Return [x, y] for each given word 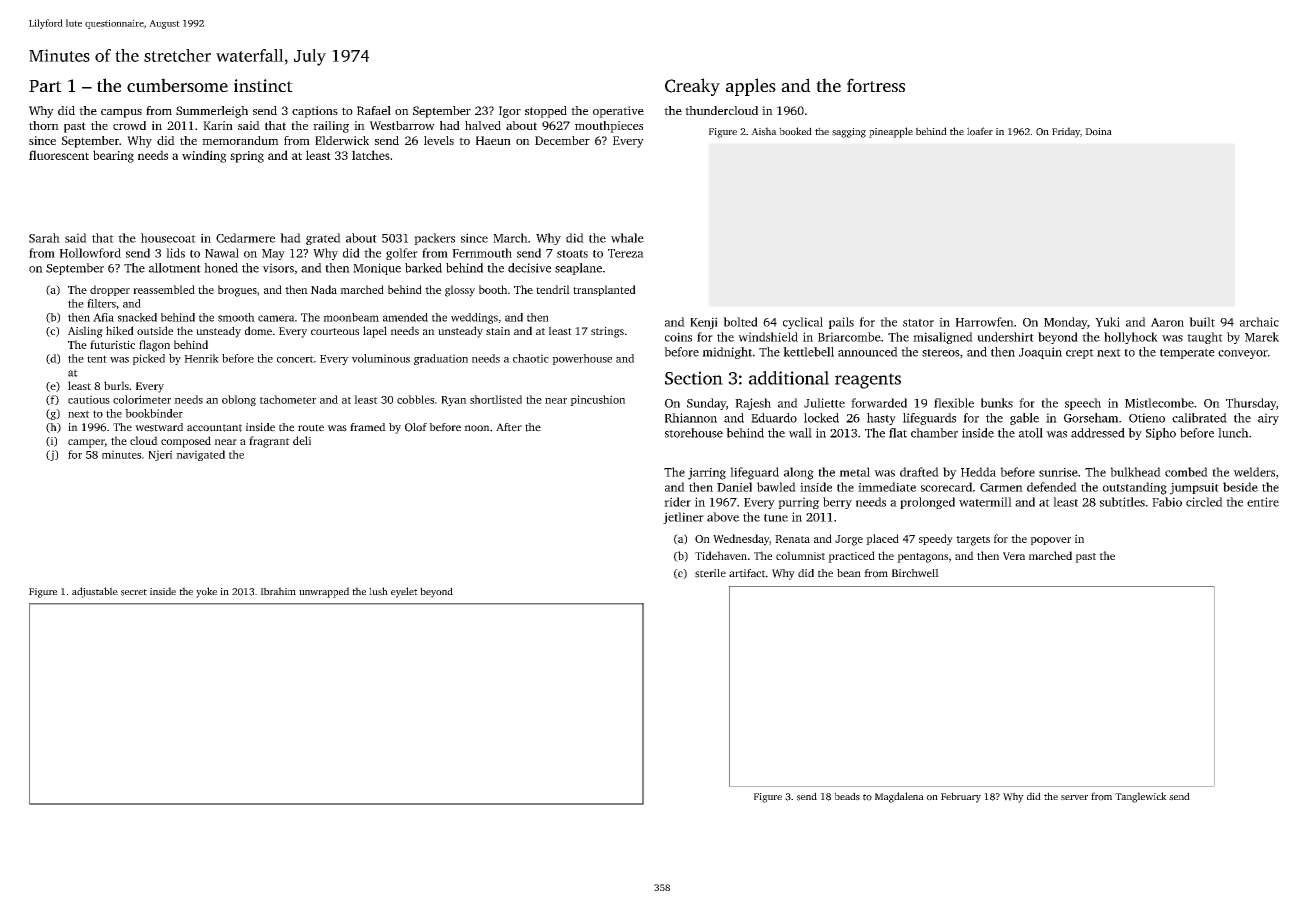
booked [795, 131]
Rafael [374, 110]
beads [847, 796]
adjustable [95, 592]
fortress [876, 85]
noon [477, 428]
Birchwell [915, 573]
